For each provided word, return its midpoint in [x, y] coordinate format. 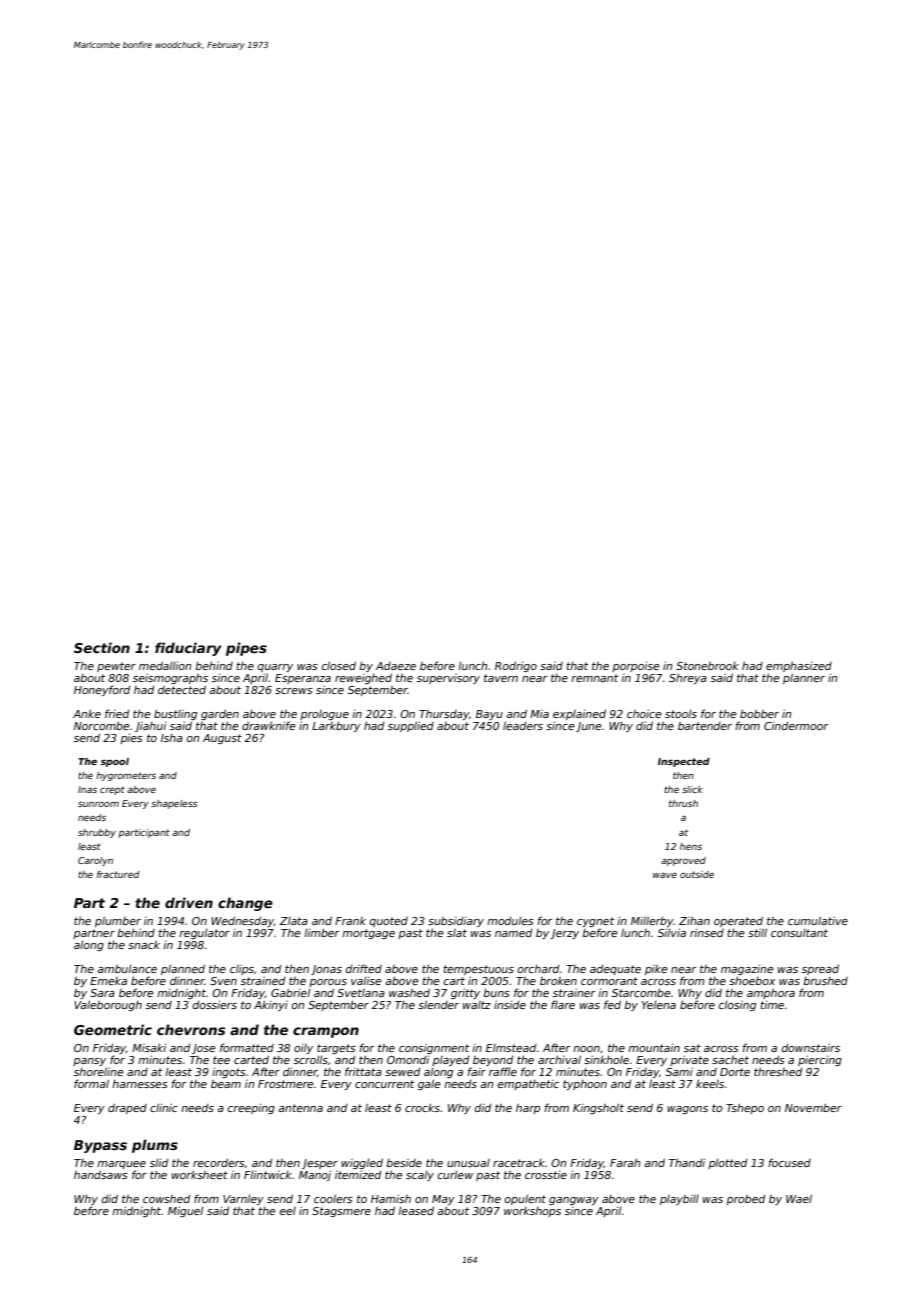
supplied [411, 726]
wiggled [362, 1163]
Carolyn [95, 861]
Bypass [100, 1146]
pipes [246, 649]
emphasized [799, 666]
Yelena [659, 1005]
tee [221, 1060]
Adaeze [396, 666]
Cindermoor [796, 726]
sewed [402, 1072]
